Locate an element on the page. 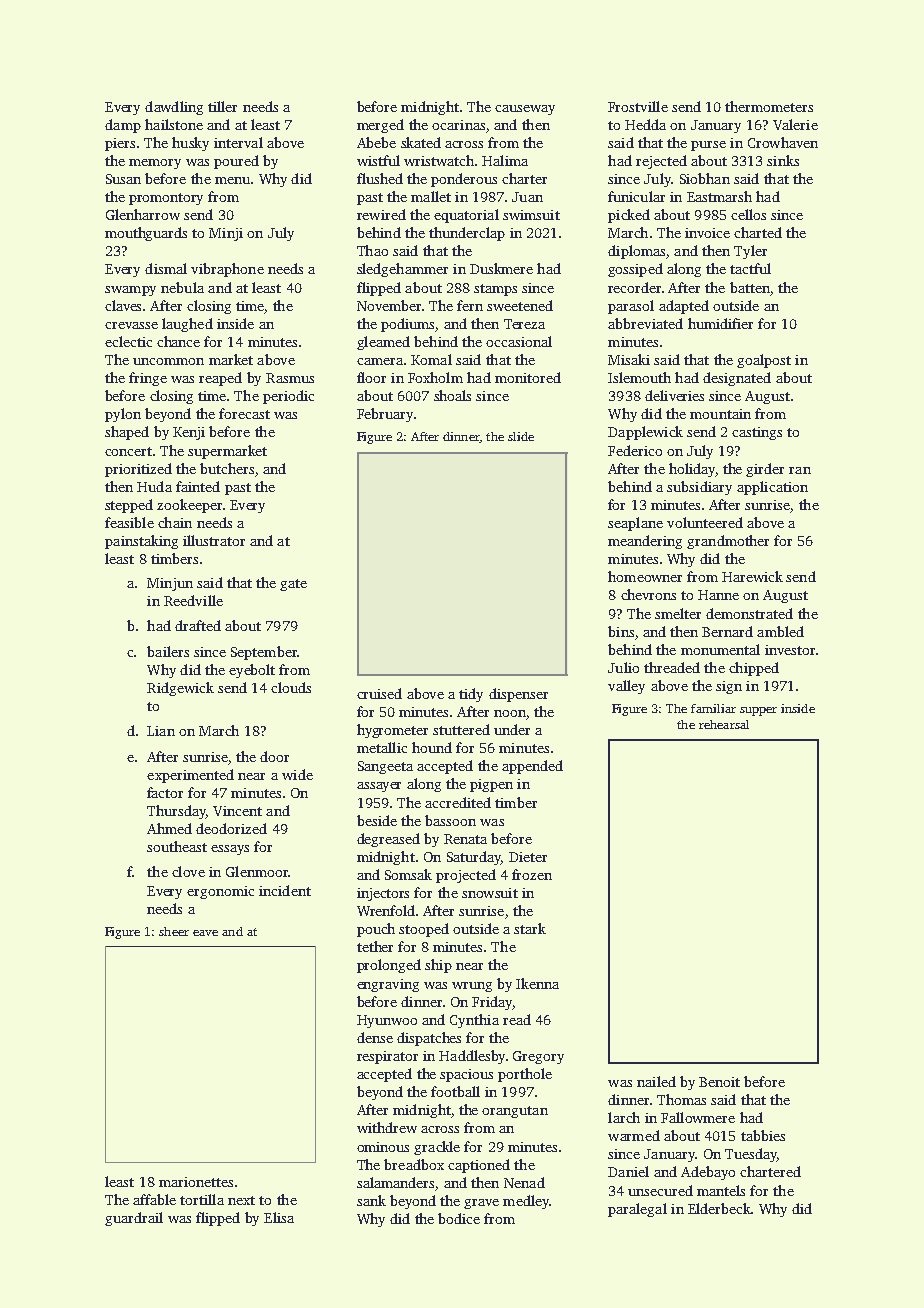 Image resolution: width=924 pixels, height=1308 pixels. thermometers is located at coordinates (769, 106).
